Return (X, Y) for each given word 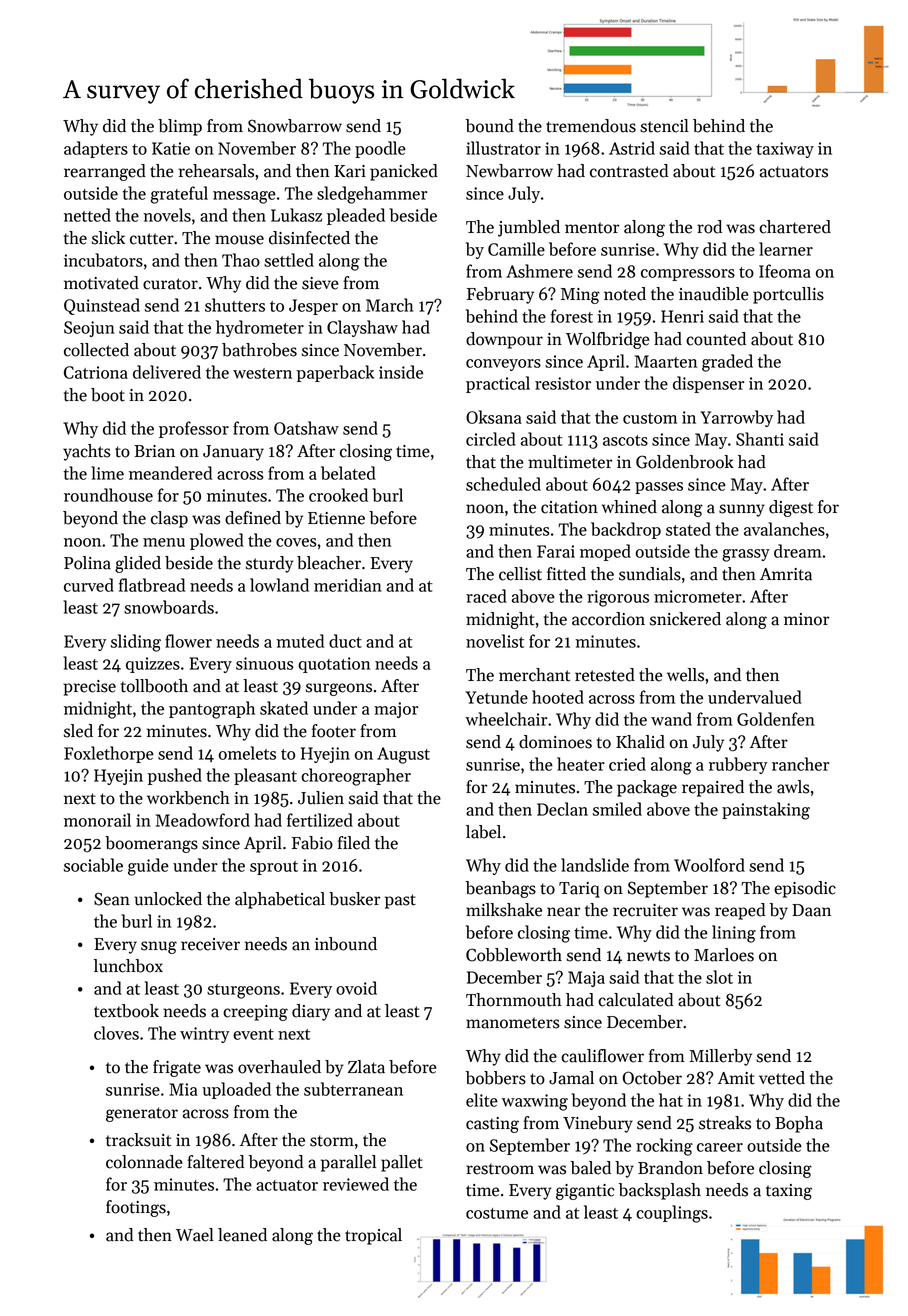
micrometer (698, 596)
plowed (217, 541)
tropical (373, 1236)
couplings (672, 1214)
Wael (195, 1235)
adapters (96, 149)
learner (786, 249)
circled (491, 439)
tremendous (591, 126)
